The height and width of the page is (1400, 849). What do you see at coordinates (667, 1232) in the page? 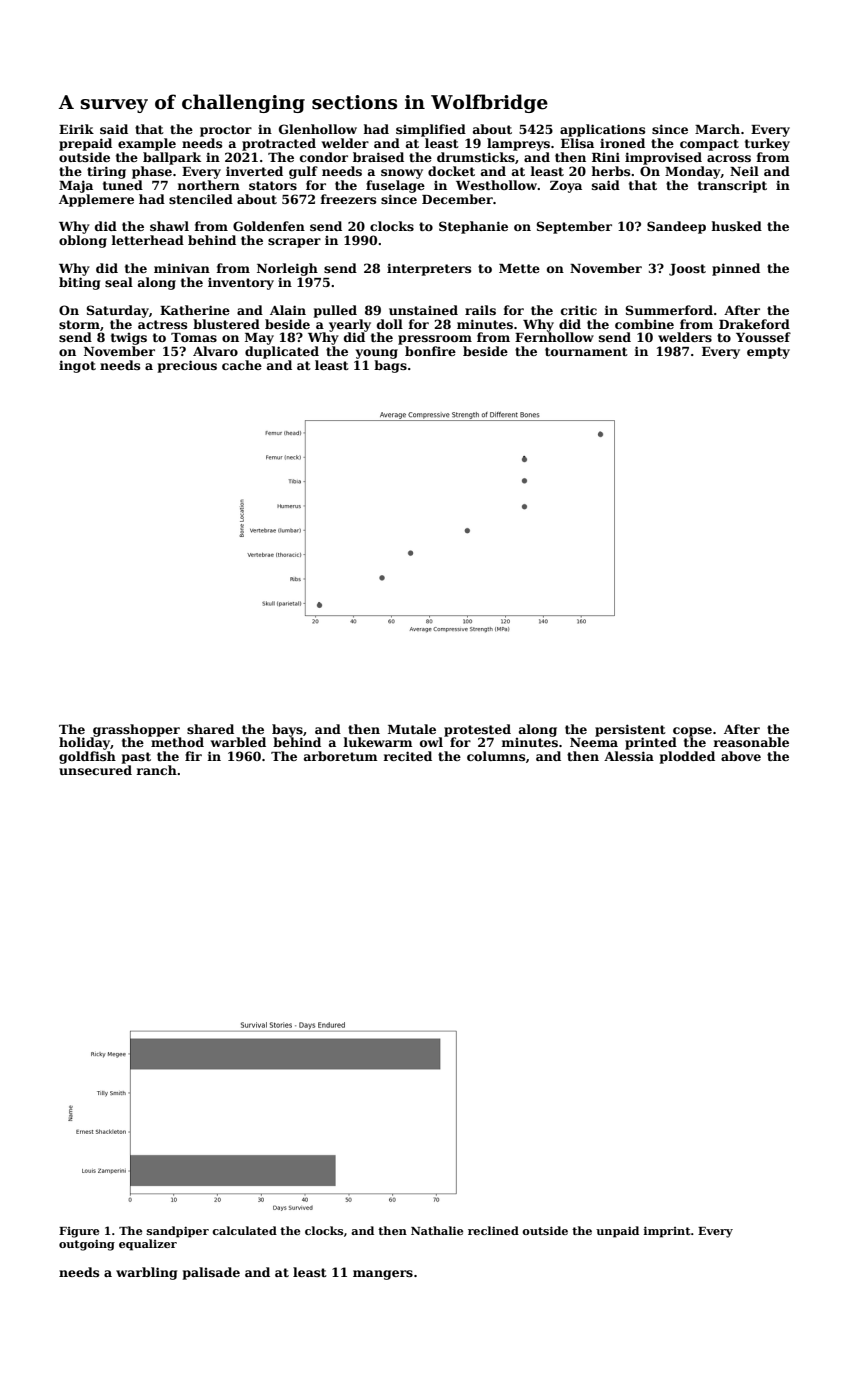
I see `imprint` at bounding box center [667, 1232].
